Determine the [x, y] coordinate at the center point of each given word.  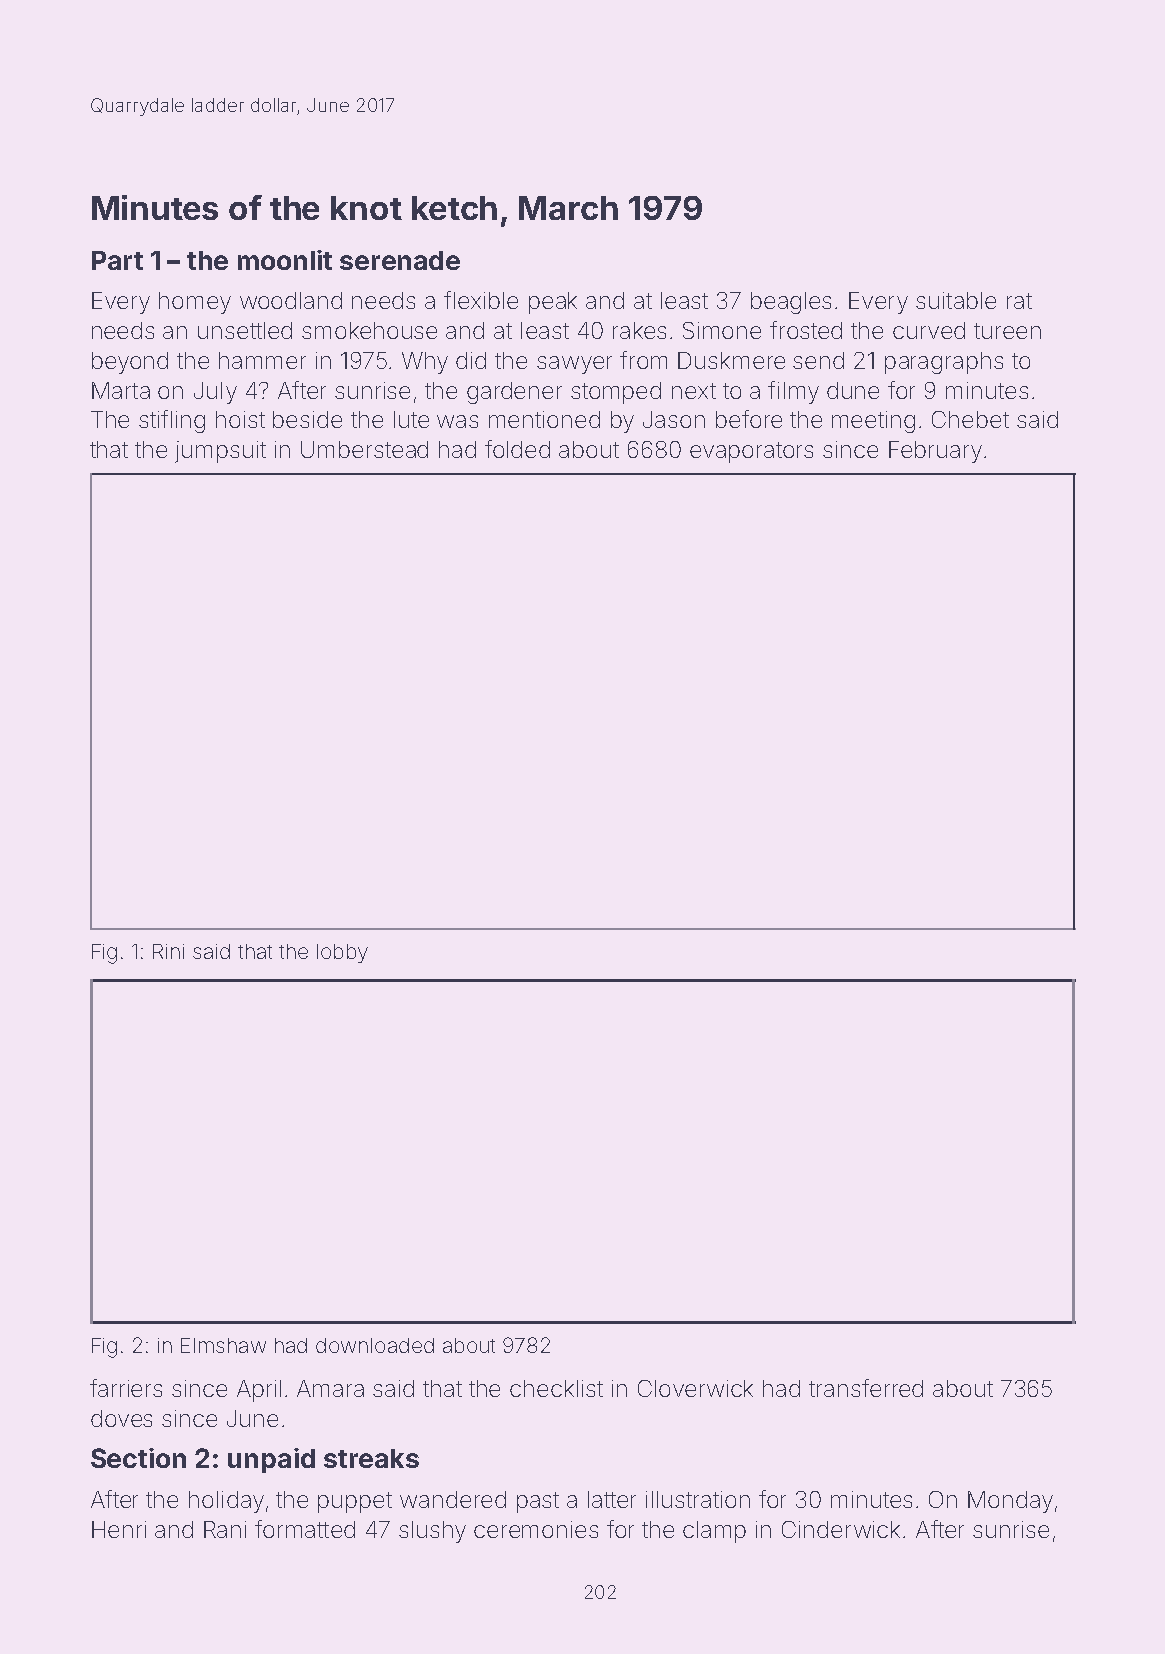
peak [553, 303]
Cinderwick [841, 1529]
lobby [342, 953]
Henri [119, 1529]
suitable [956, 300]
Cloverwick [695, 1388]
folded [517, 449]
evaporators [751, 452]
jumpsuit [220, 452]
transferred [866, 1388]
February [935, 452]
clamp [714, 1532]
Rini [168, 951]
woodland [291, 300]
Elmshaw [223, 1345]
